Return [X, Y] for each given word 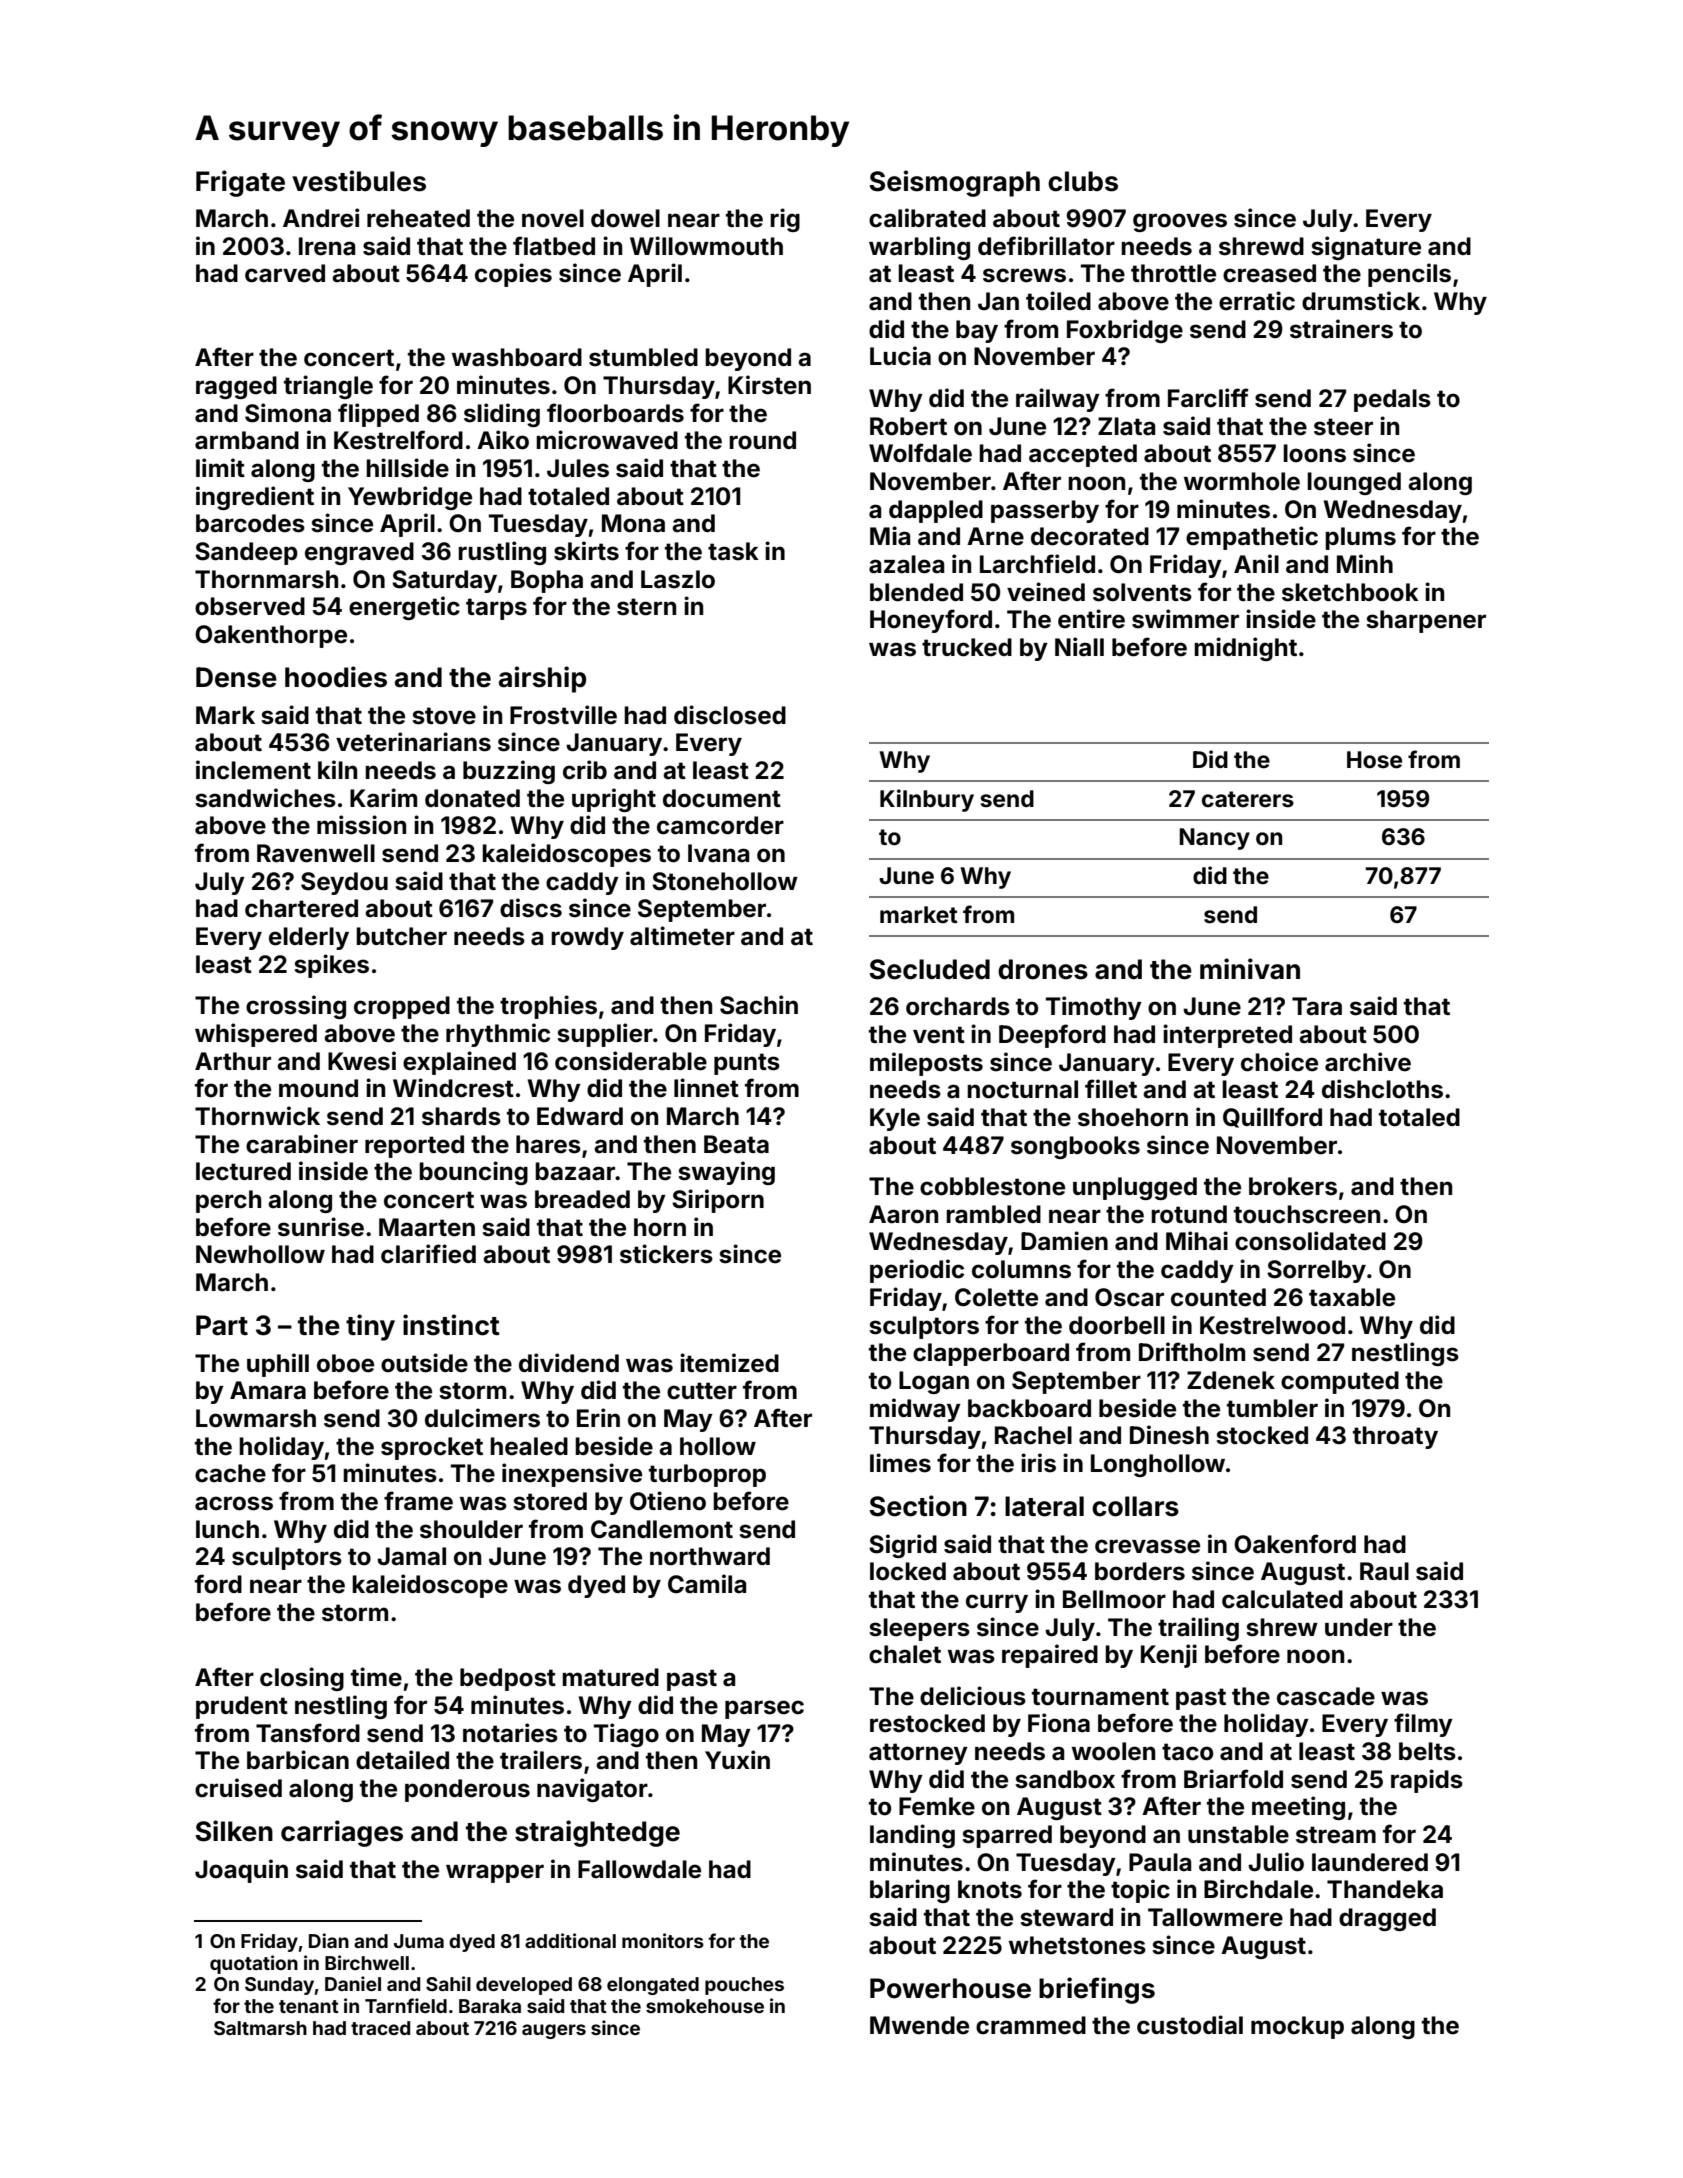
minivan [1250, 969]
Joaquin [241, 1871]
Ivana [718, 853]
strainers [1341, 329]
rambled [993, 1214]
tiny [370, 1327]
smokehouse [705, 2006]
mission [361, 825]
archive [1368, 1062]
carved [285, 273]
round [762, 440]
